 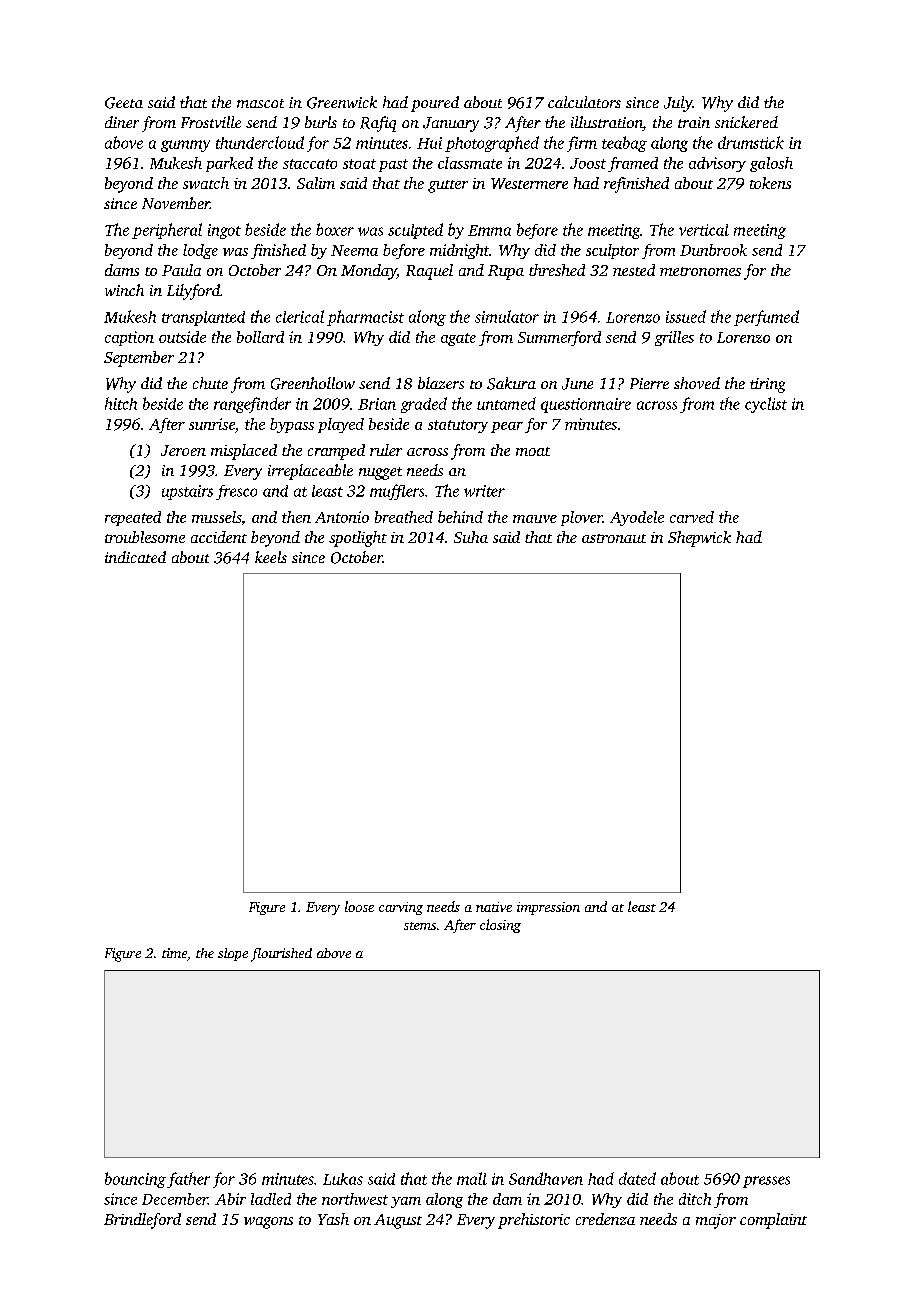 What do you see at coordinates (717, 164) in the page?
I see `advisory` at bounding box center [717, 164].
